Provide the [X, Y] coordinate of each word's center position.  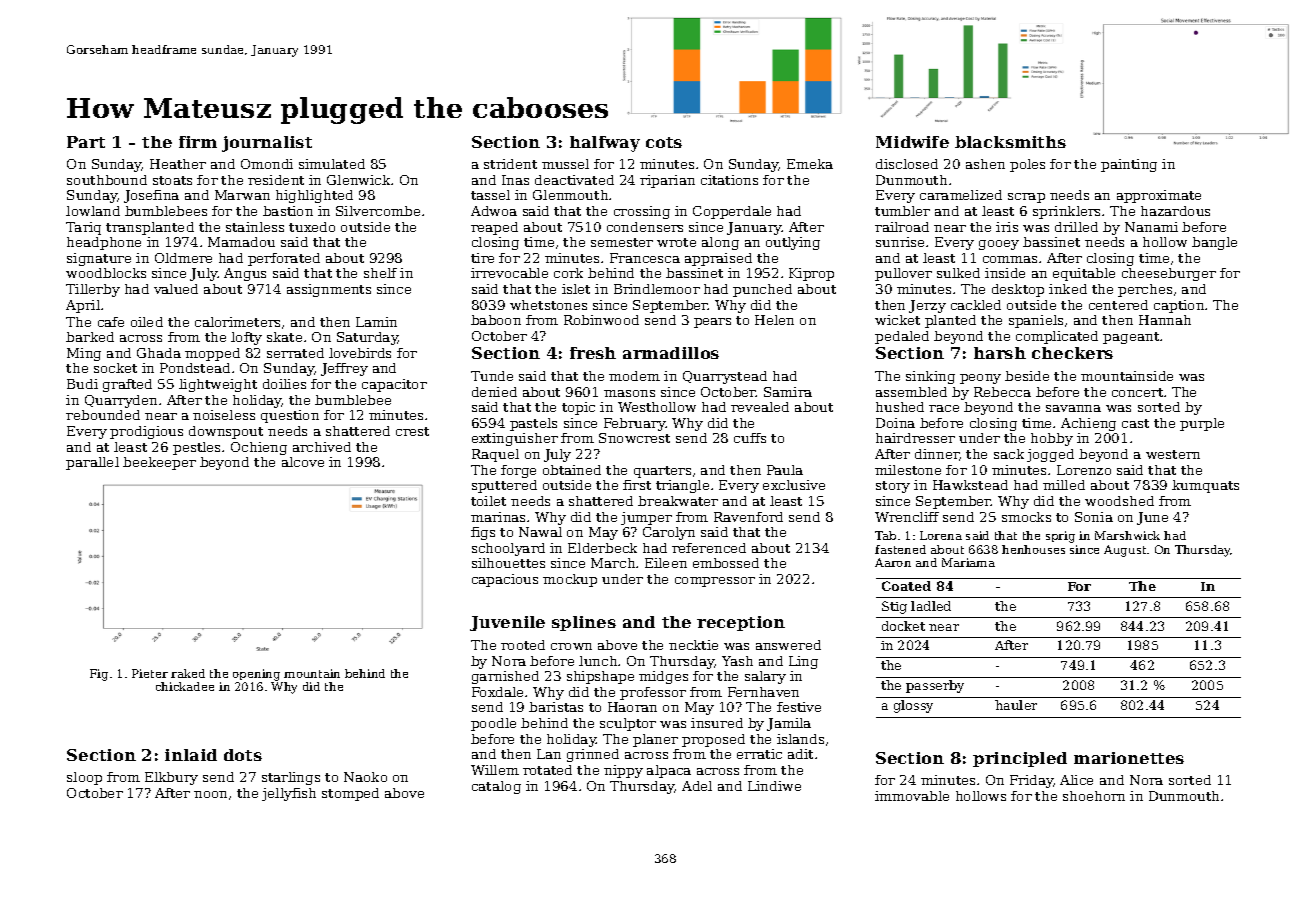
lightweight [218, 385]
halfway [605, 144]
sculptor [628, 724]
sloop [84, 778]
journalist [267, 144]
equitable [1084, 274]
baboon [496, 320]
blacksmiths [1010, 142]
